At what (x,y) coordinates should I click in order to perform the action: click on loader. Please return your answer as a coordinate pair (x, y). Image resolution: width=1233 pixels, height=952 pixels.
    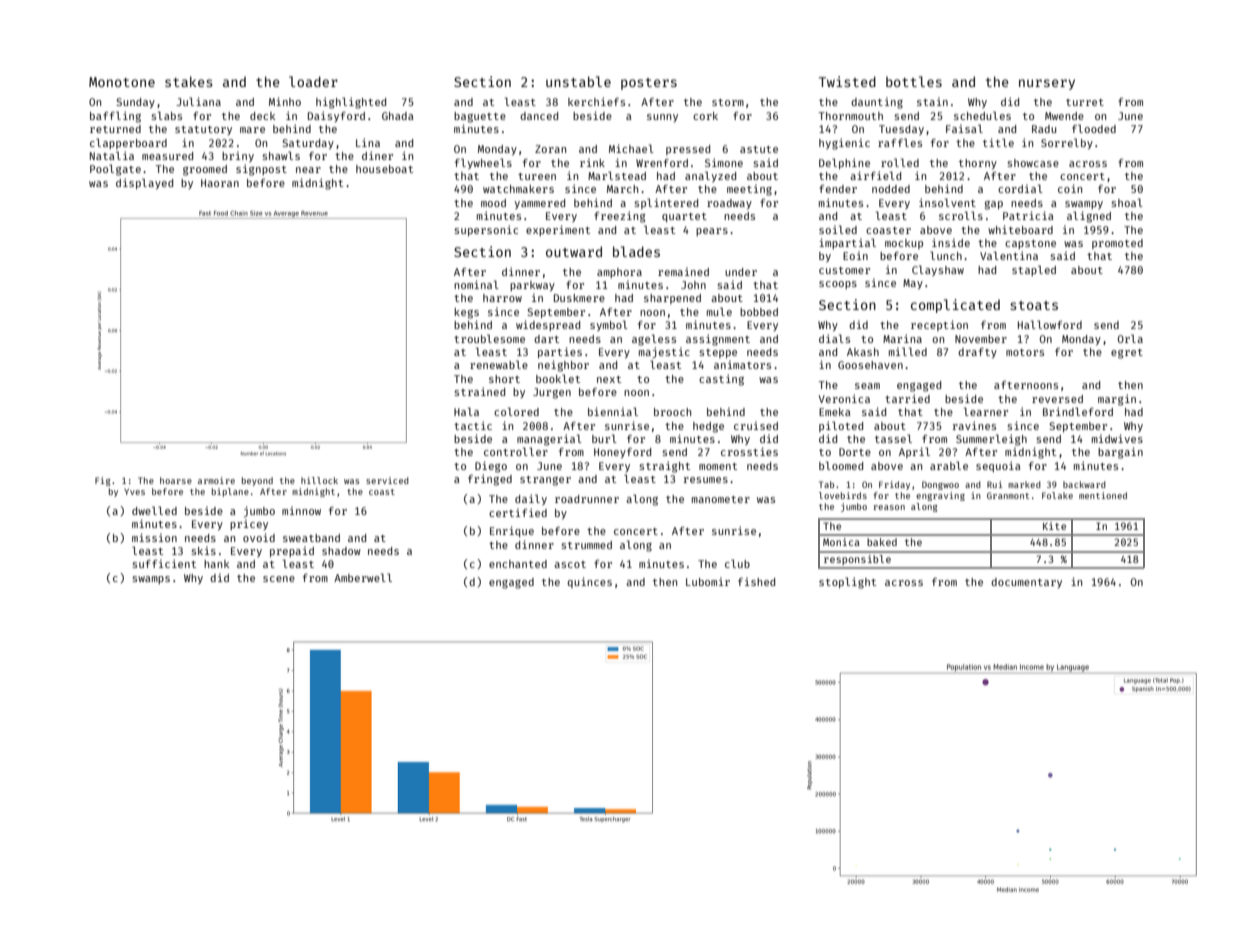
    Looking at the image, I should click on (313, 81).
